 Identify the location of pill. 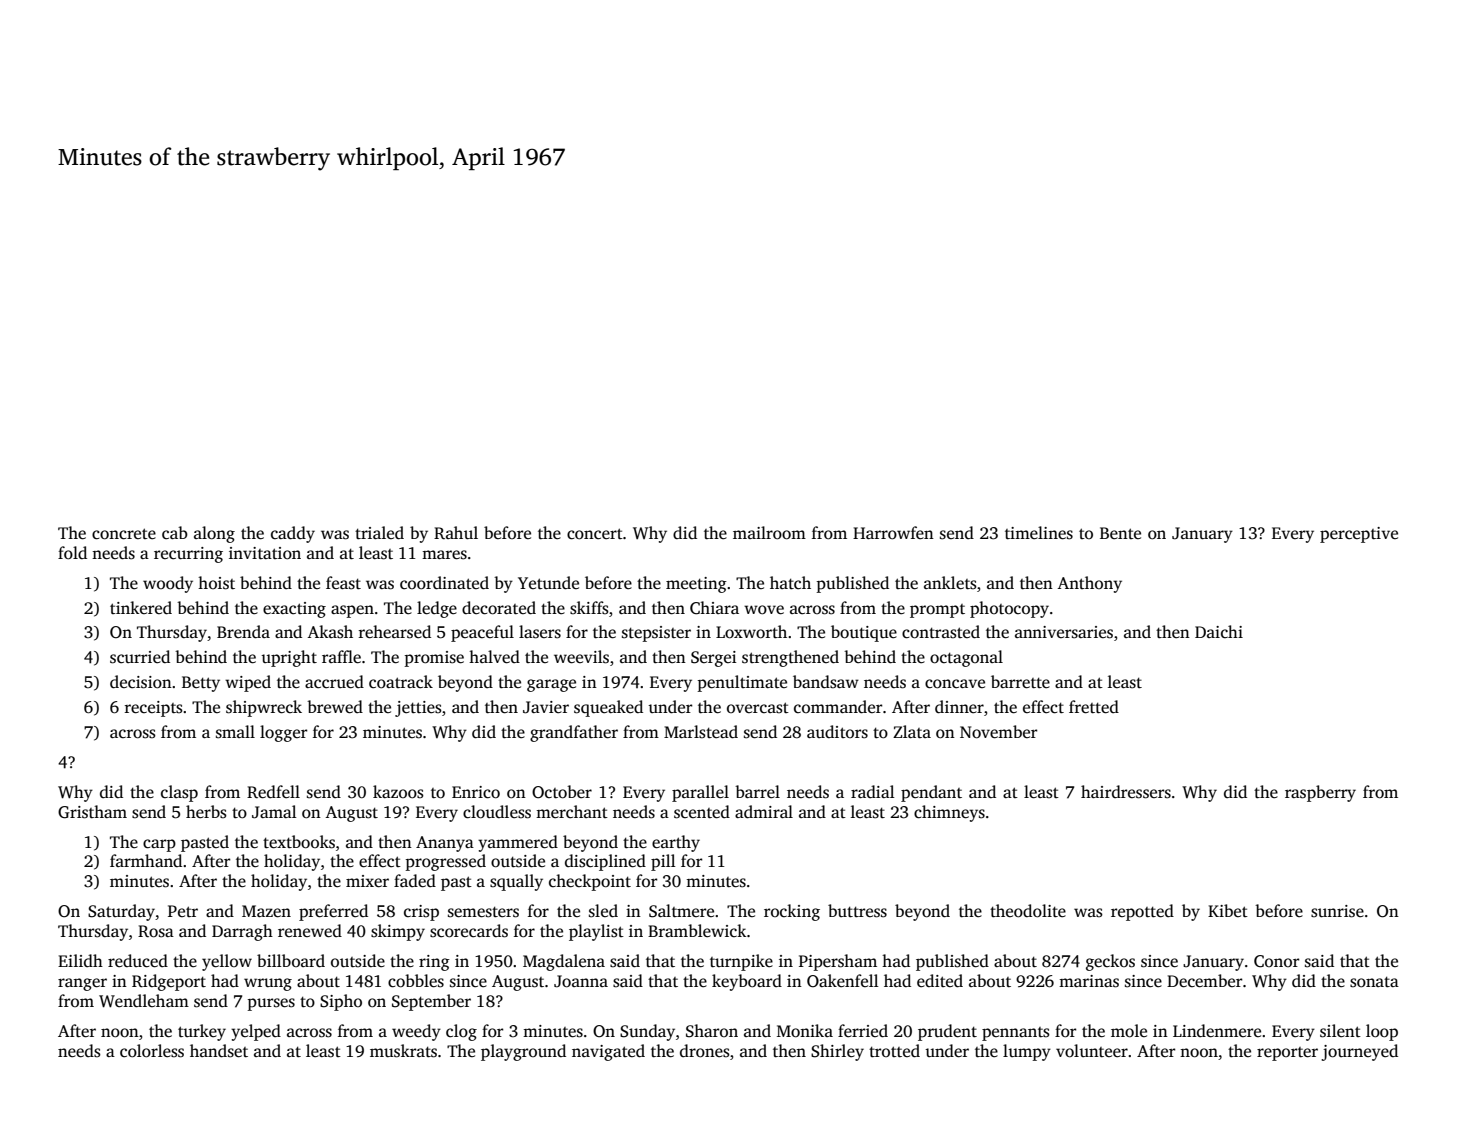
(663, 862).
